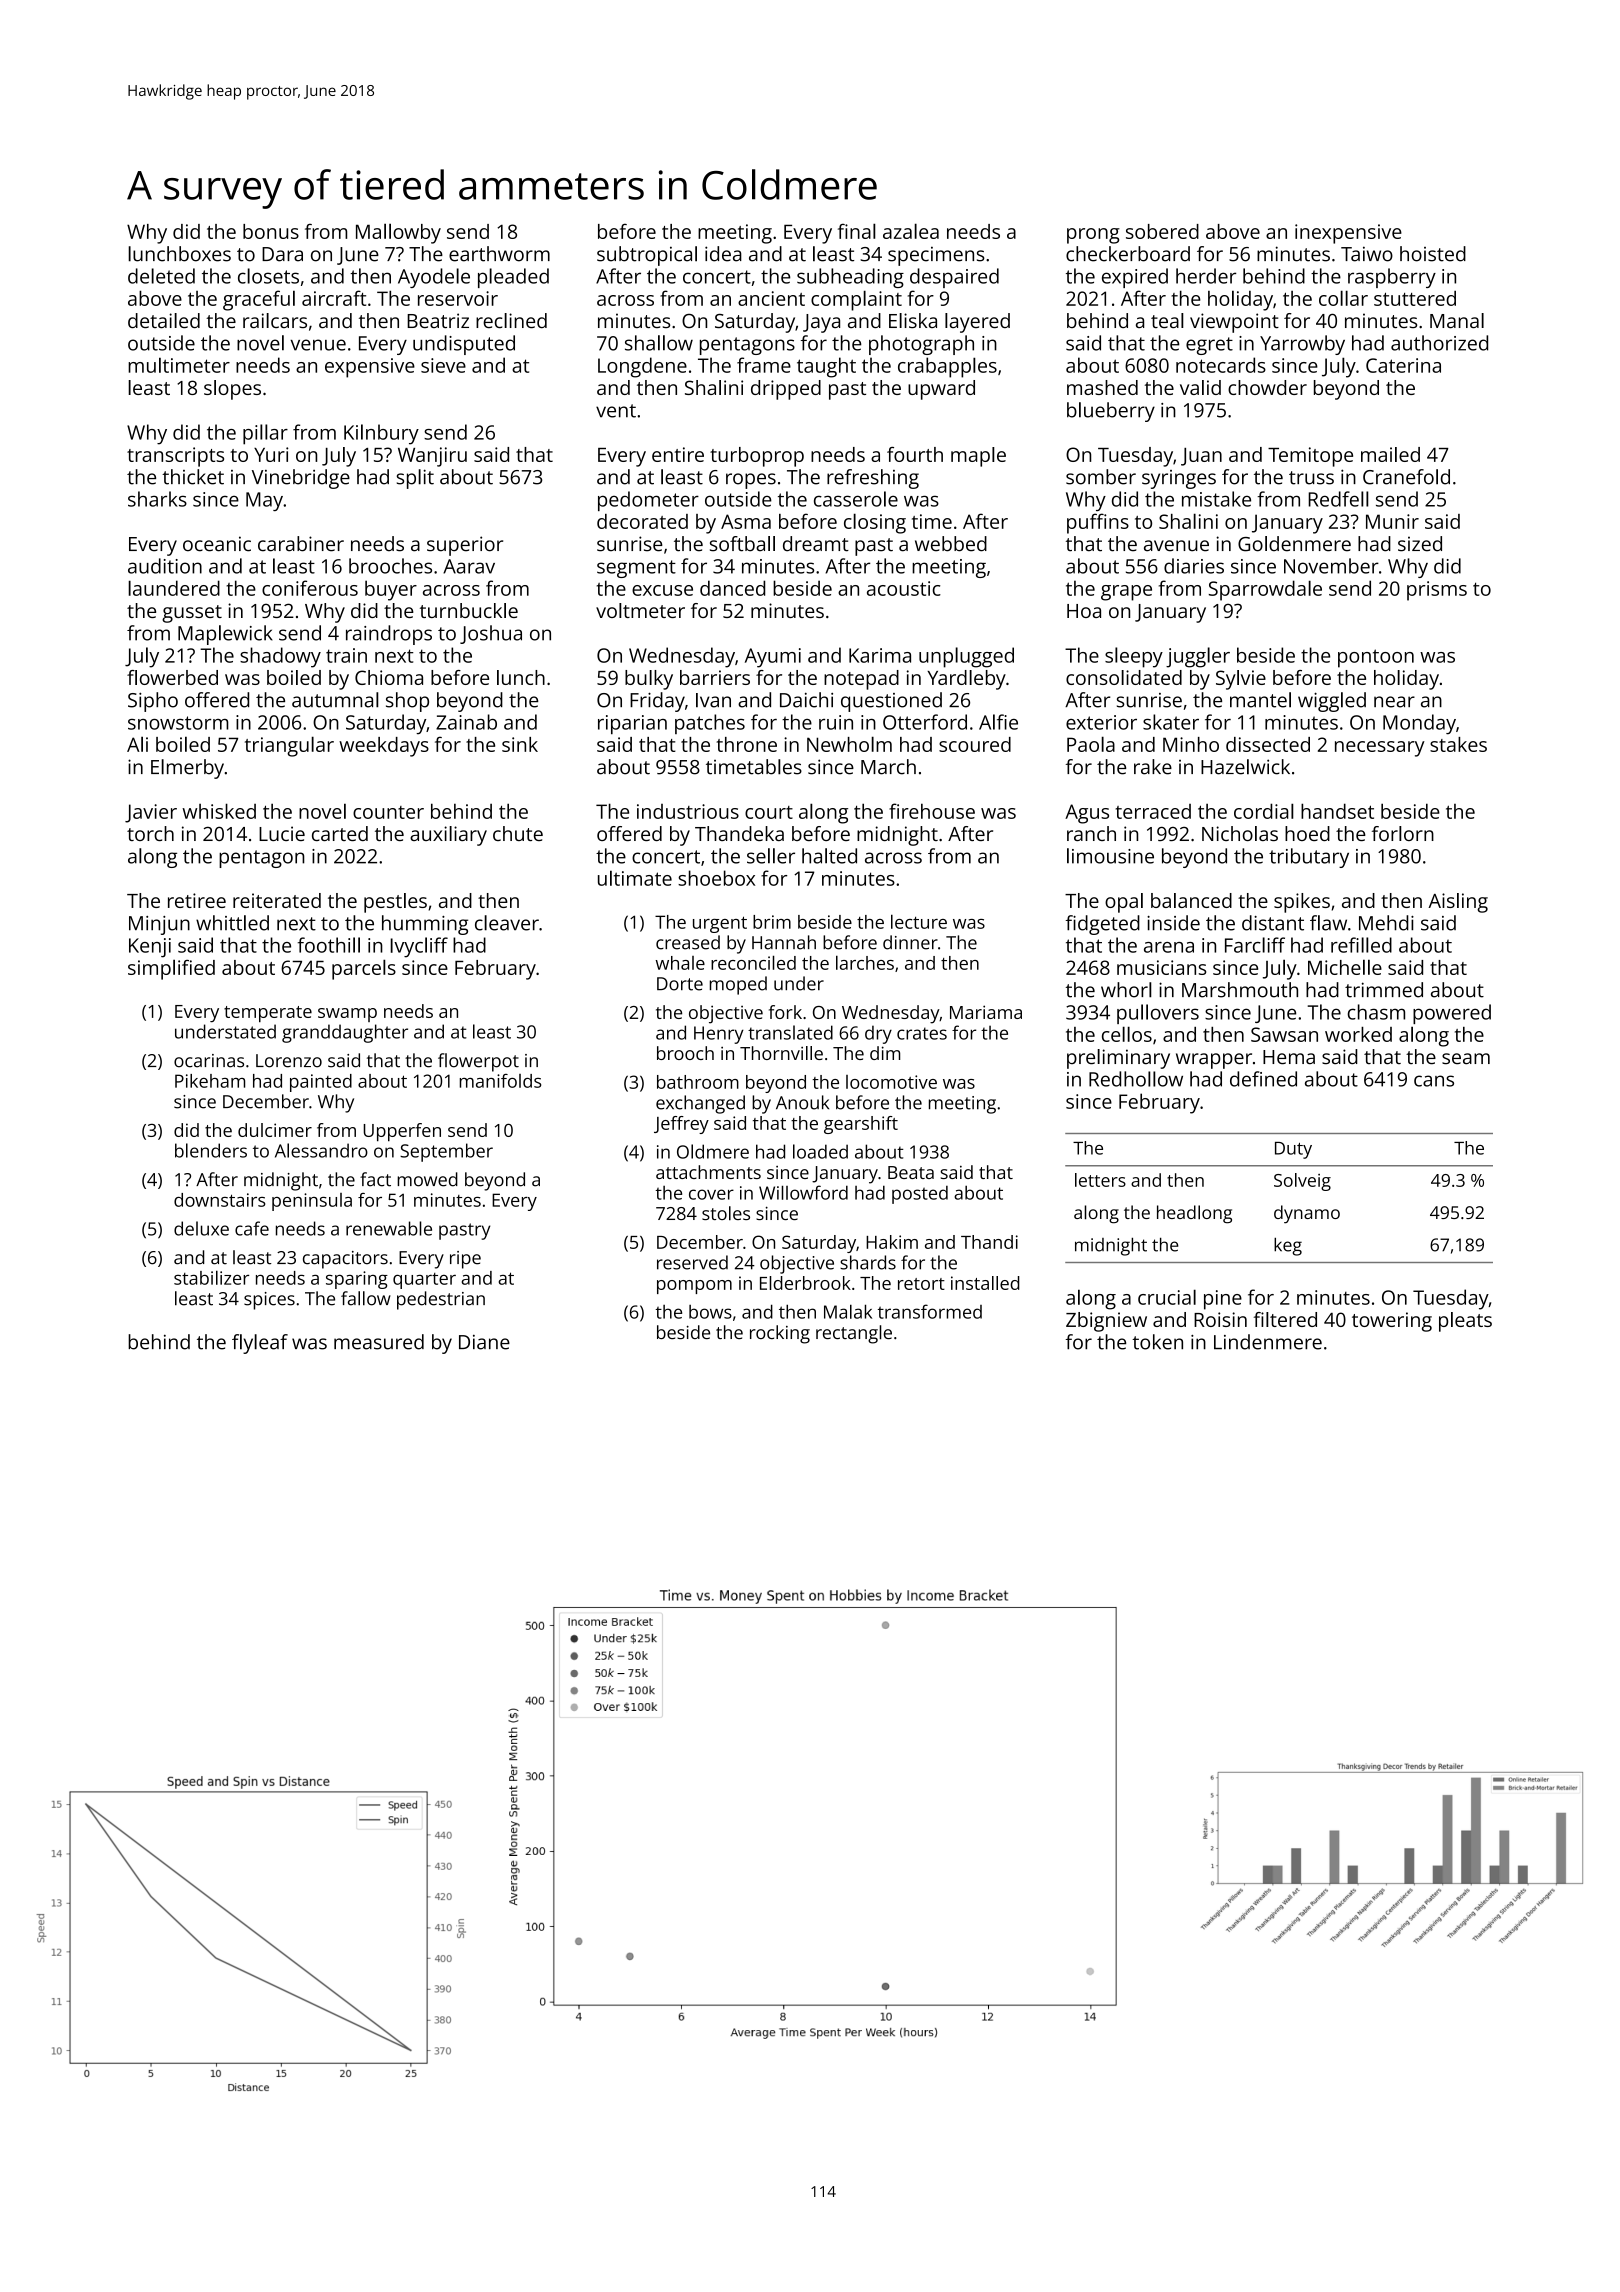 The image size is (1620, 2292). Describe the element at coordinates (986, 1012) in the screenshot. I see `Mariama` at that location.
